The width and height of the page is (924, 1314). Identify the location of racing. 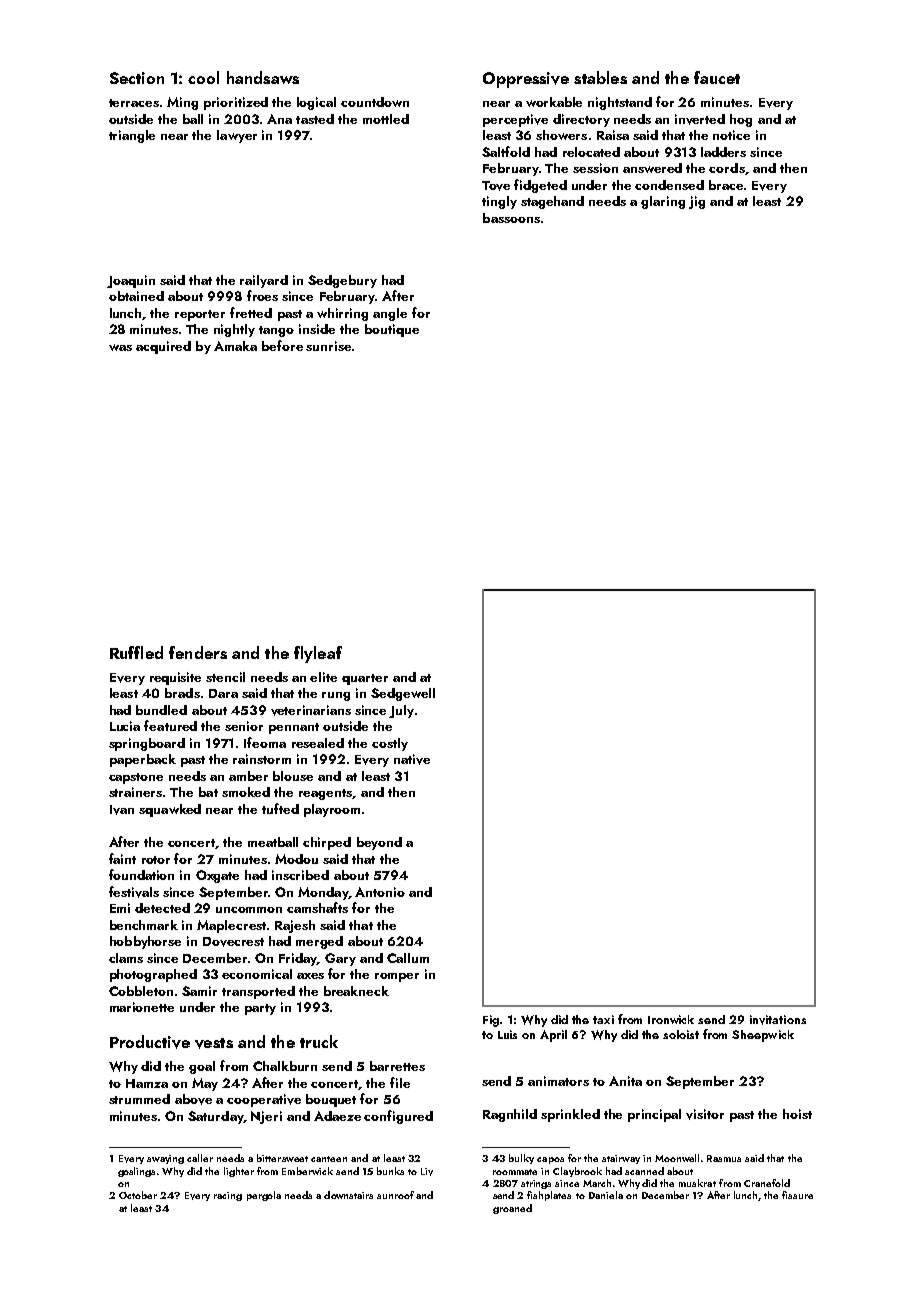
(228, 1196).
